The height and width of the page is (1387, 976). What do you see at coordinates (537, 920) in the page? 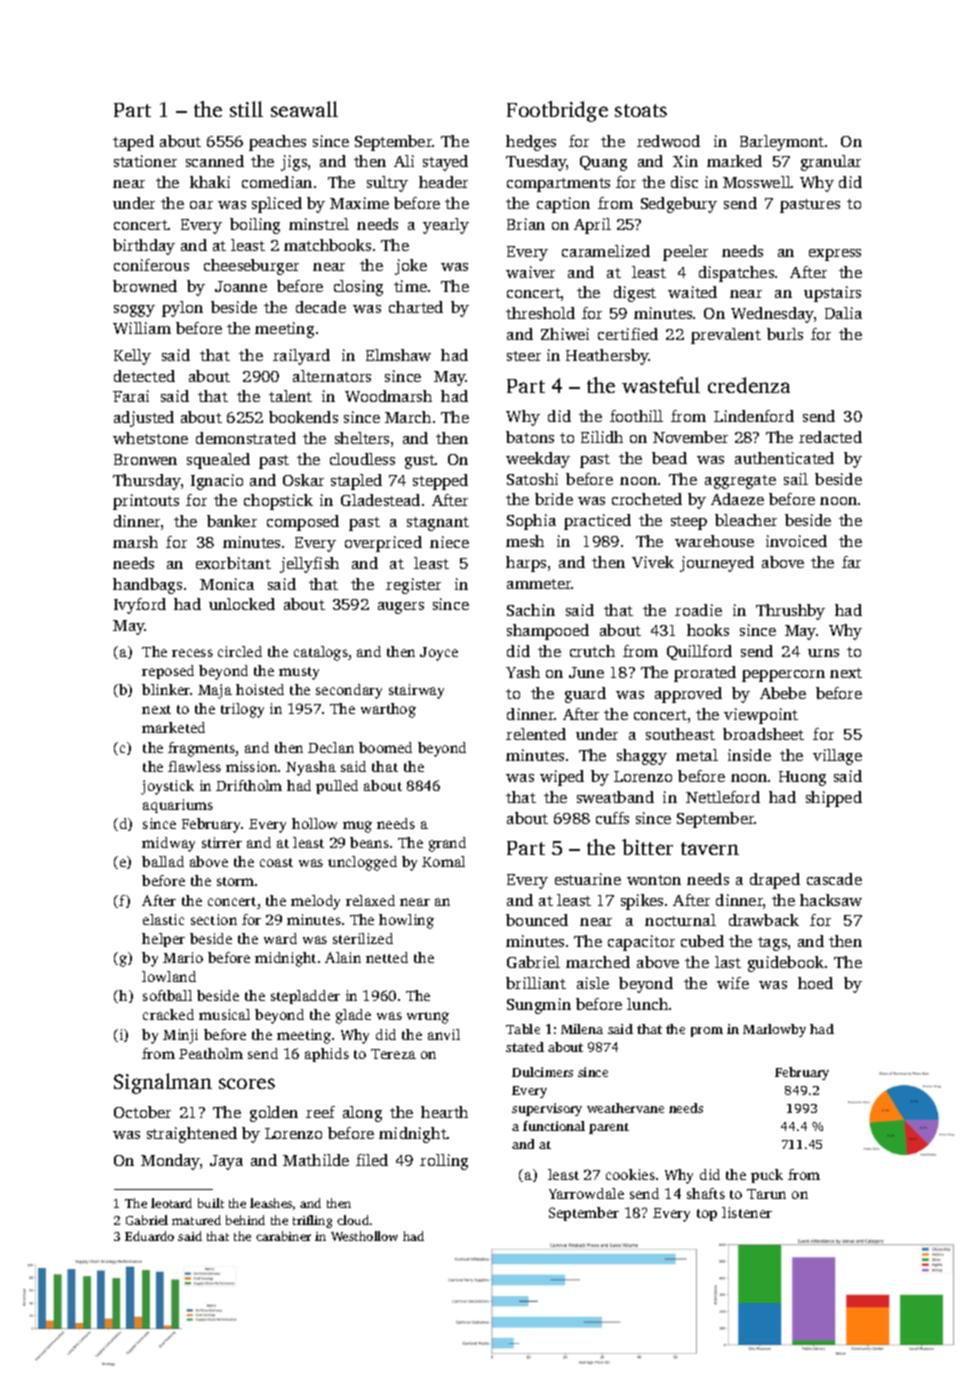
I see `bounced` at bounding box center [537, 920].
